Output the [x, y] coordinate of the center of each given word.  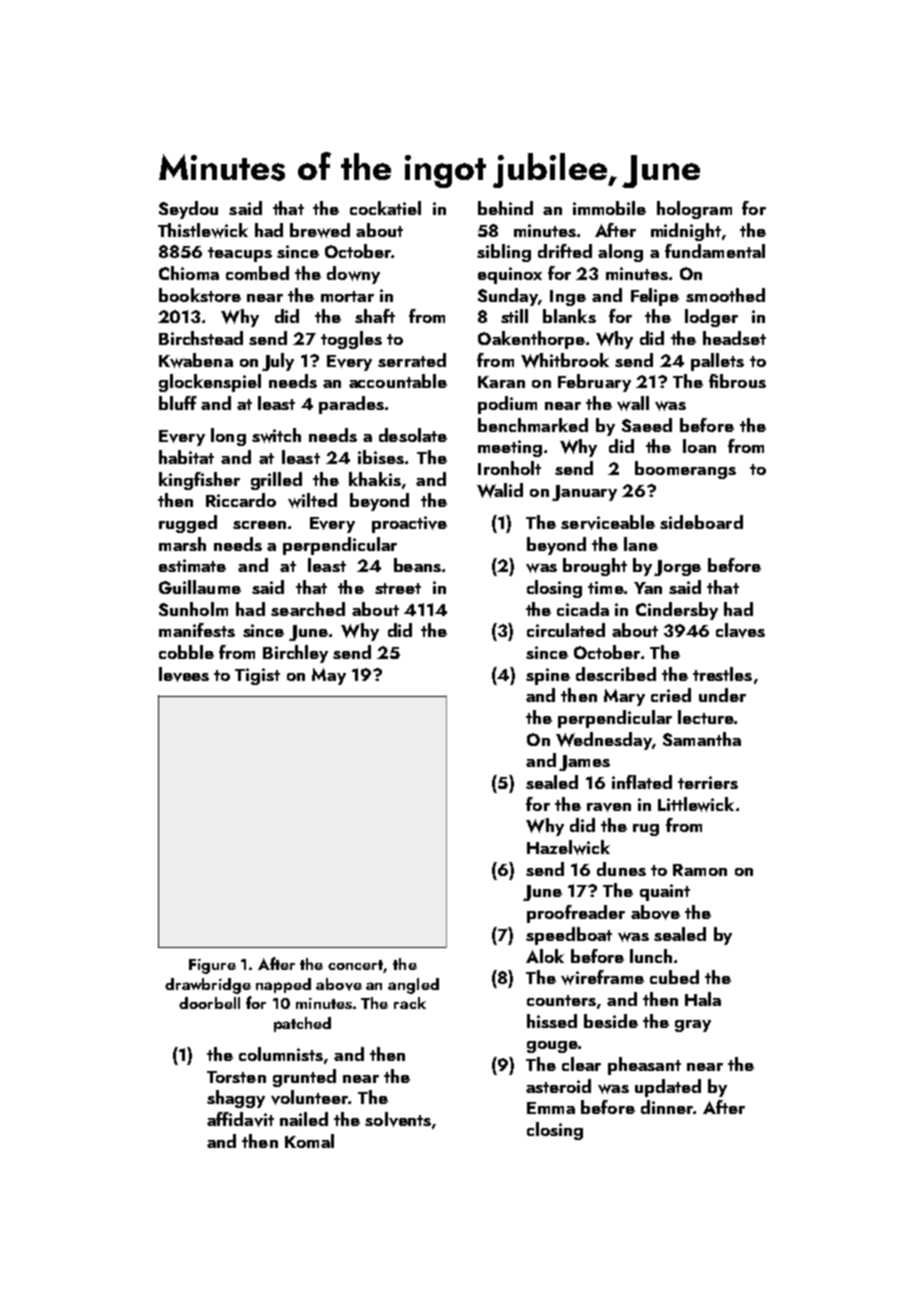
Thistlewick [203, 230]
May [329, 676]
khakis [375, 479]
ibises [381, 457]
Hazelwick [568, 847]
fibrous [737, 381]
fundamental [715, 251]
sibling [504, 253]
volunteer [309, 1097]
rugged [188, 524]
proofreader [576, 914]
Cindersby [677, 611]
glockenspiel [210, 383]
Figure [212, 966]
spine [548, 676]
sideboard [701, 522]
